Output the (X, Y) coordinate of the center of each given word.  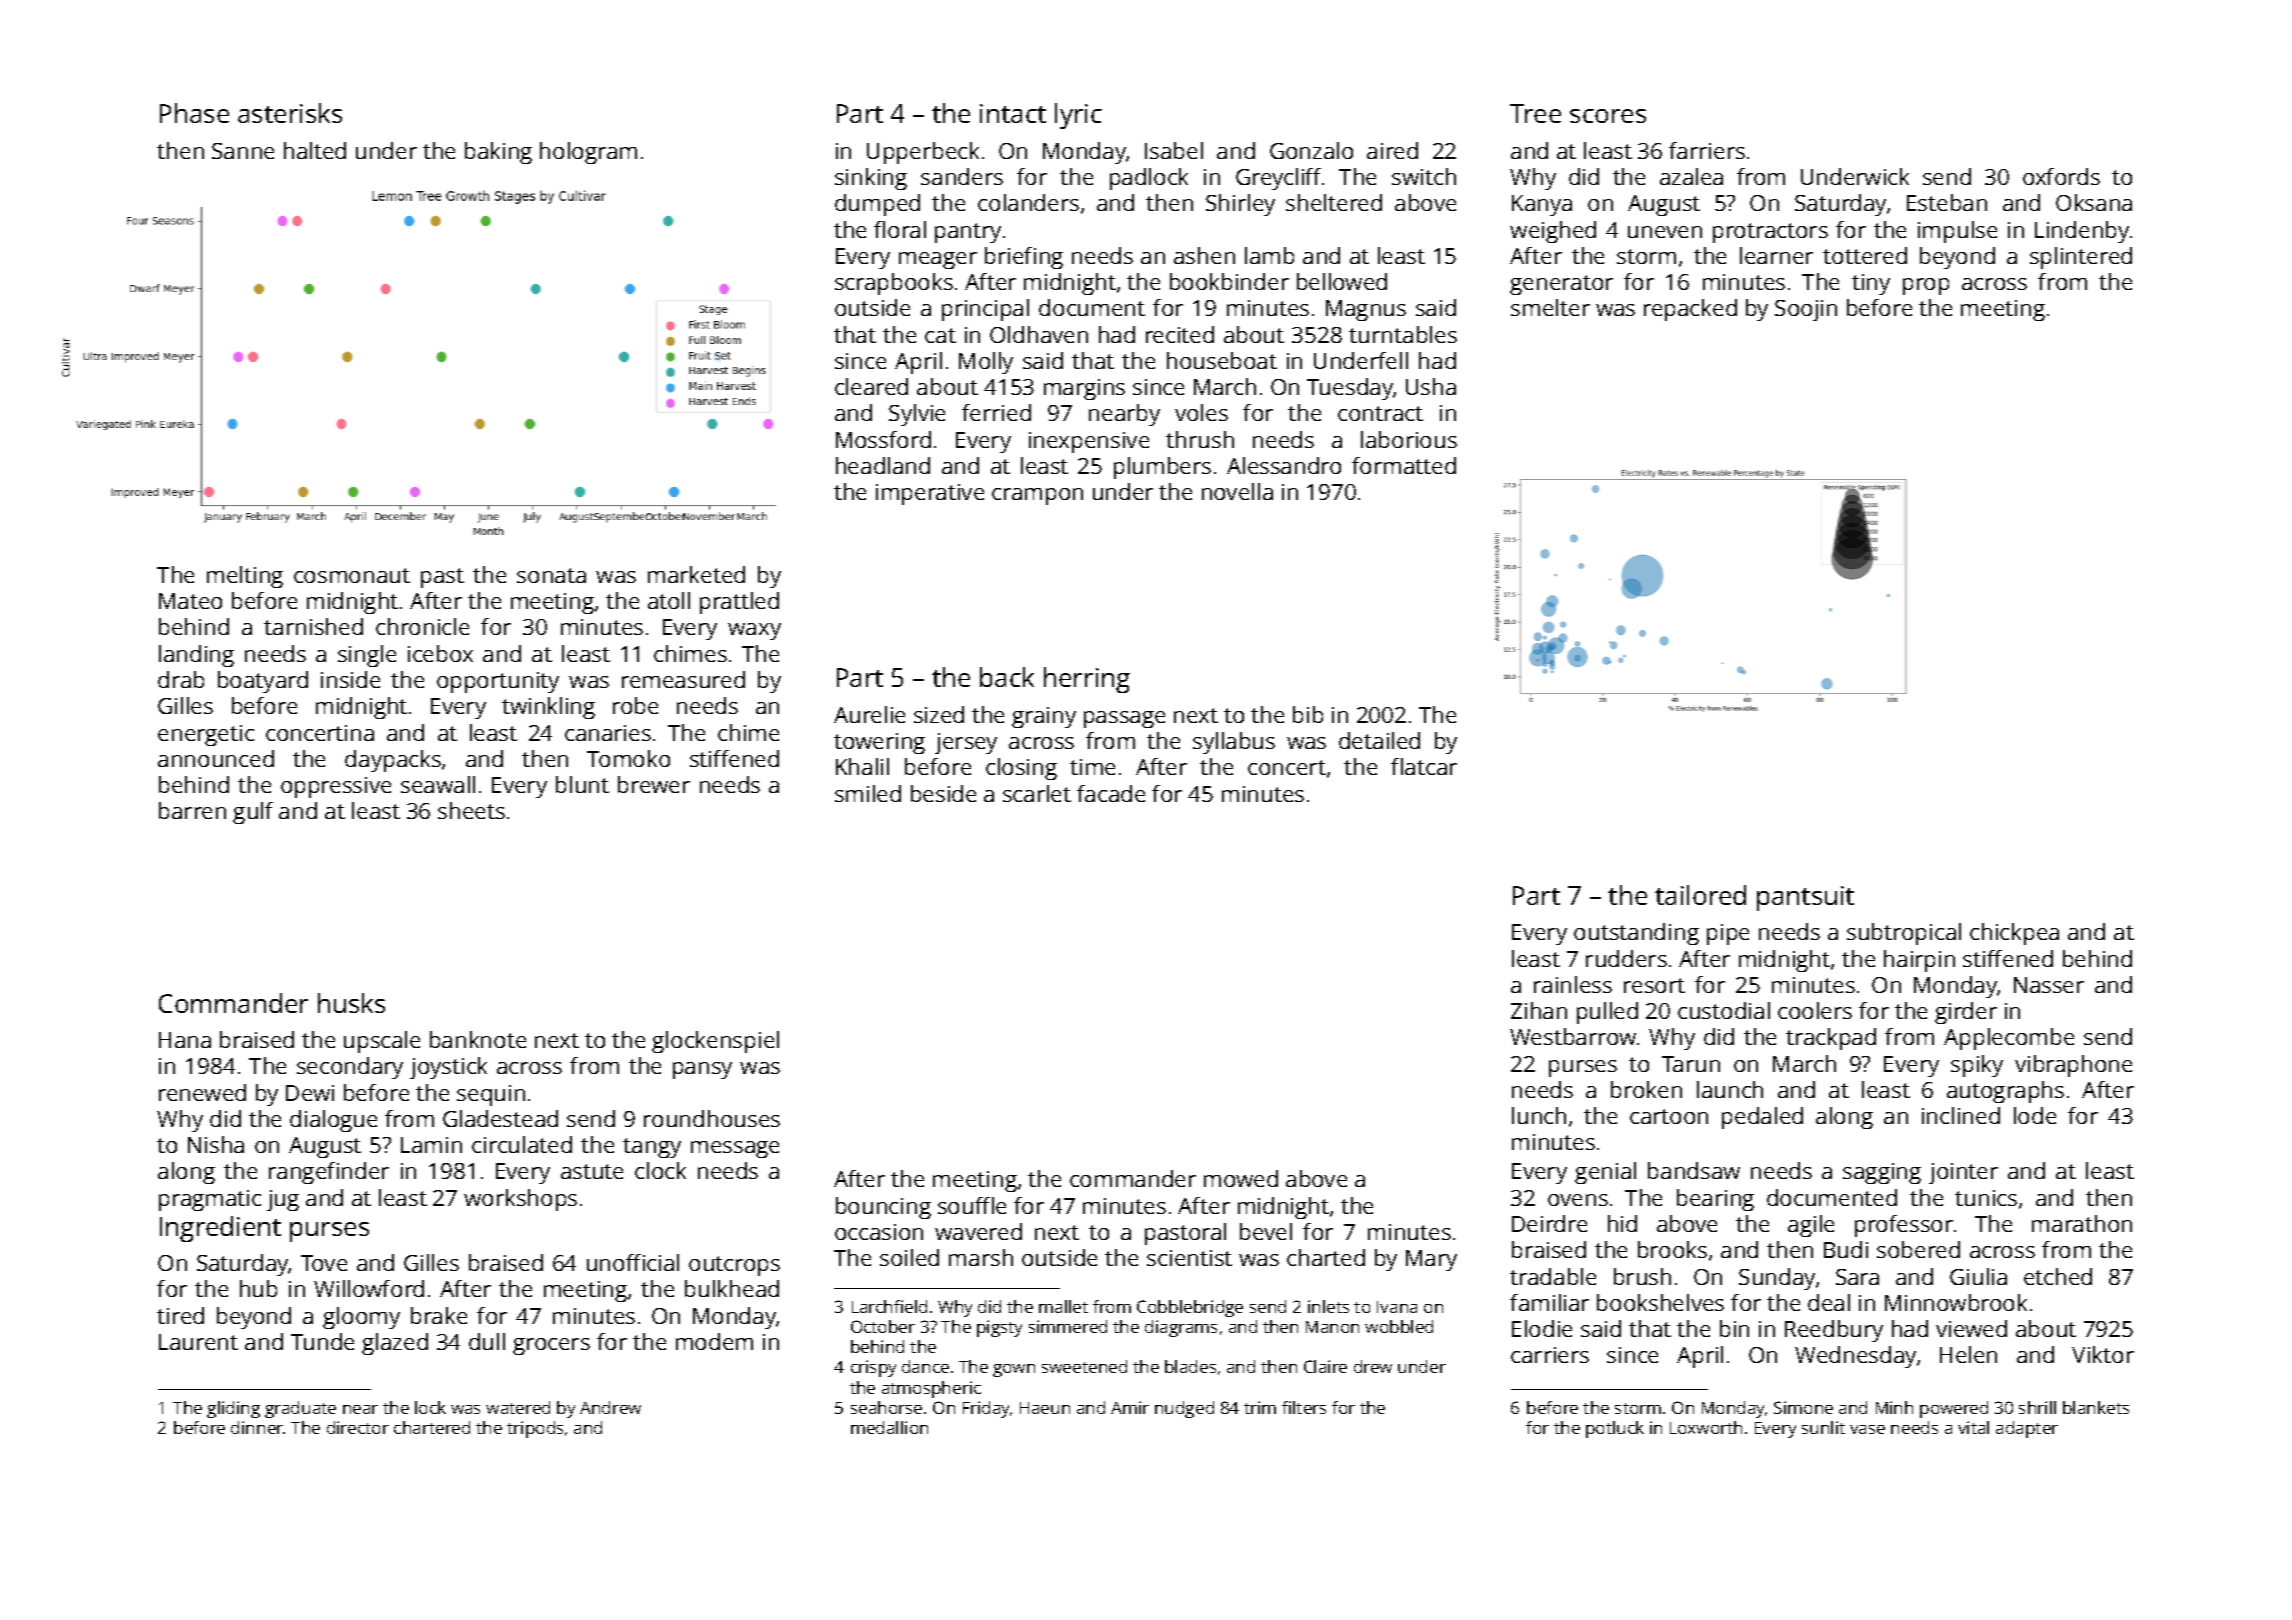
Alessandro (1284, 465)
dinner (257, 1427)
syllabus (1234, 743)
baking (498, 153)
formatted (1404, 465)
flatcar (1424, 766)
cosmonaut (352, 575)
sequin (491, 1095)
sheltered (1334, 202)
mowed (1241, 1178)
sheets (471, 810)
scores (1608, 116)
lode (2035, 1115)
